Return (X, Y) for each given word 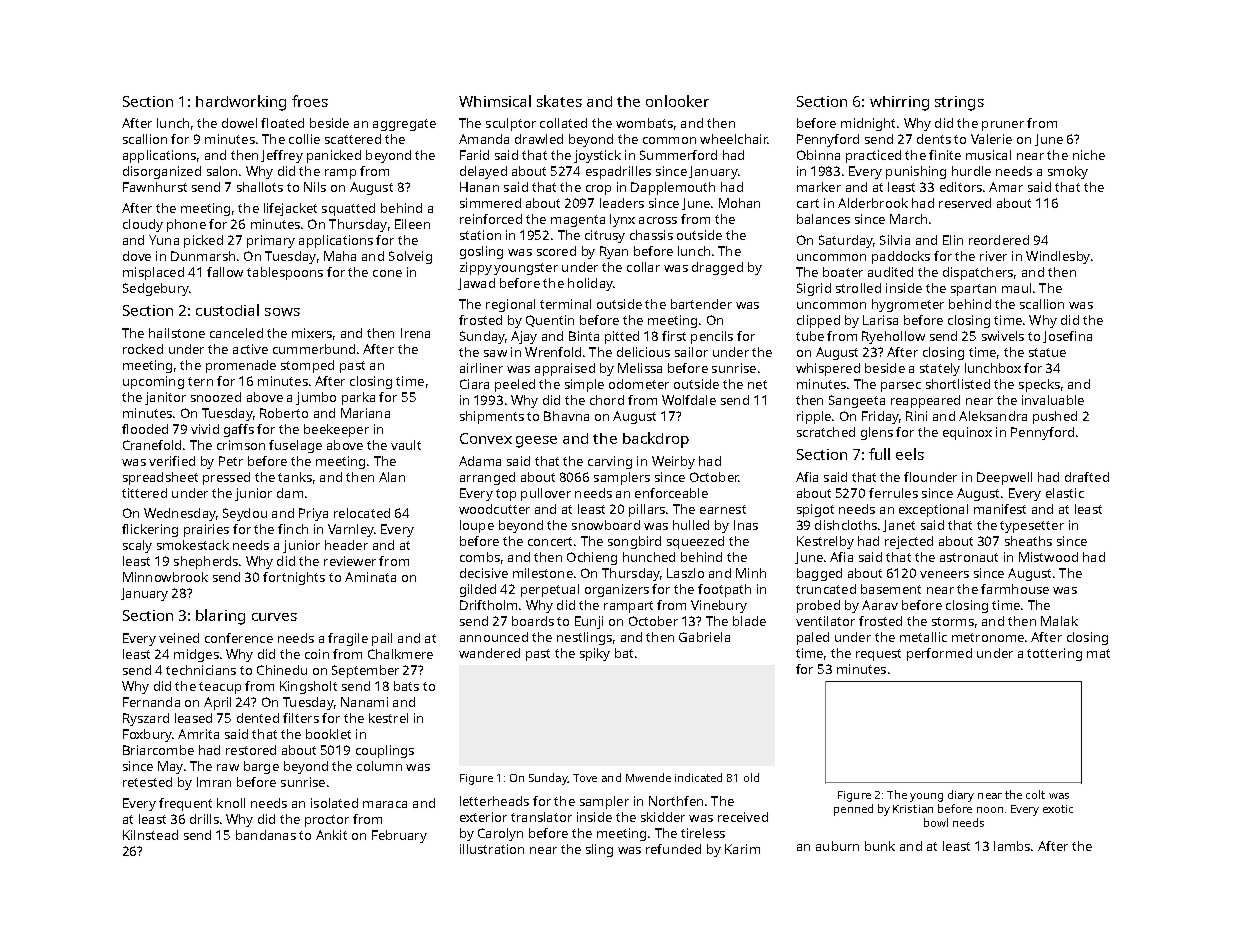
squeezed (695, 542)
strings (959, 103)
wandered (489, 653)
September (365, 671)
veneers (944, 574)
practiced (873, 156)
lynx (622, 220)
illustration (492, 849)
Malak (1059, 621)
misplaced (153, 273)
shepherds (206, 562)
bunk (880, 846)
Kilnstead (150, 835)
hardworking (241, 103)
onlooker (677, 101)
